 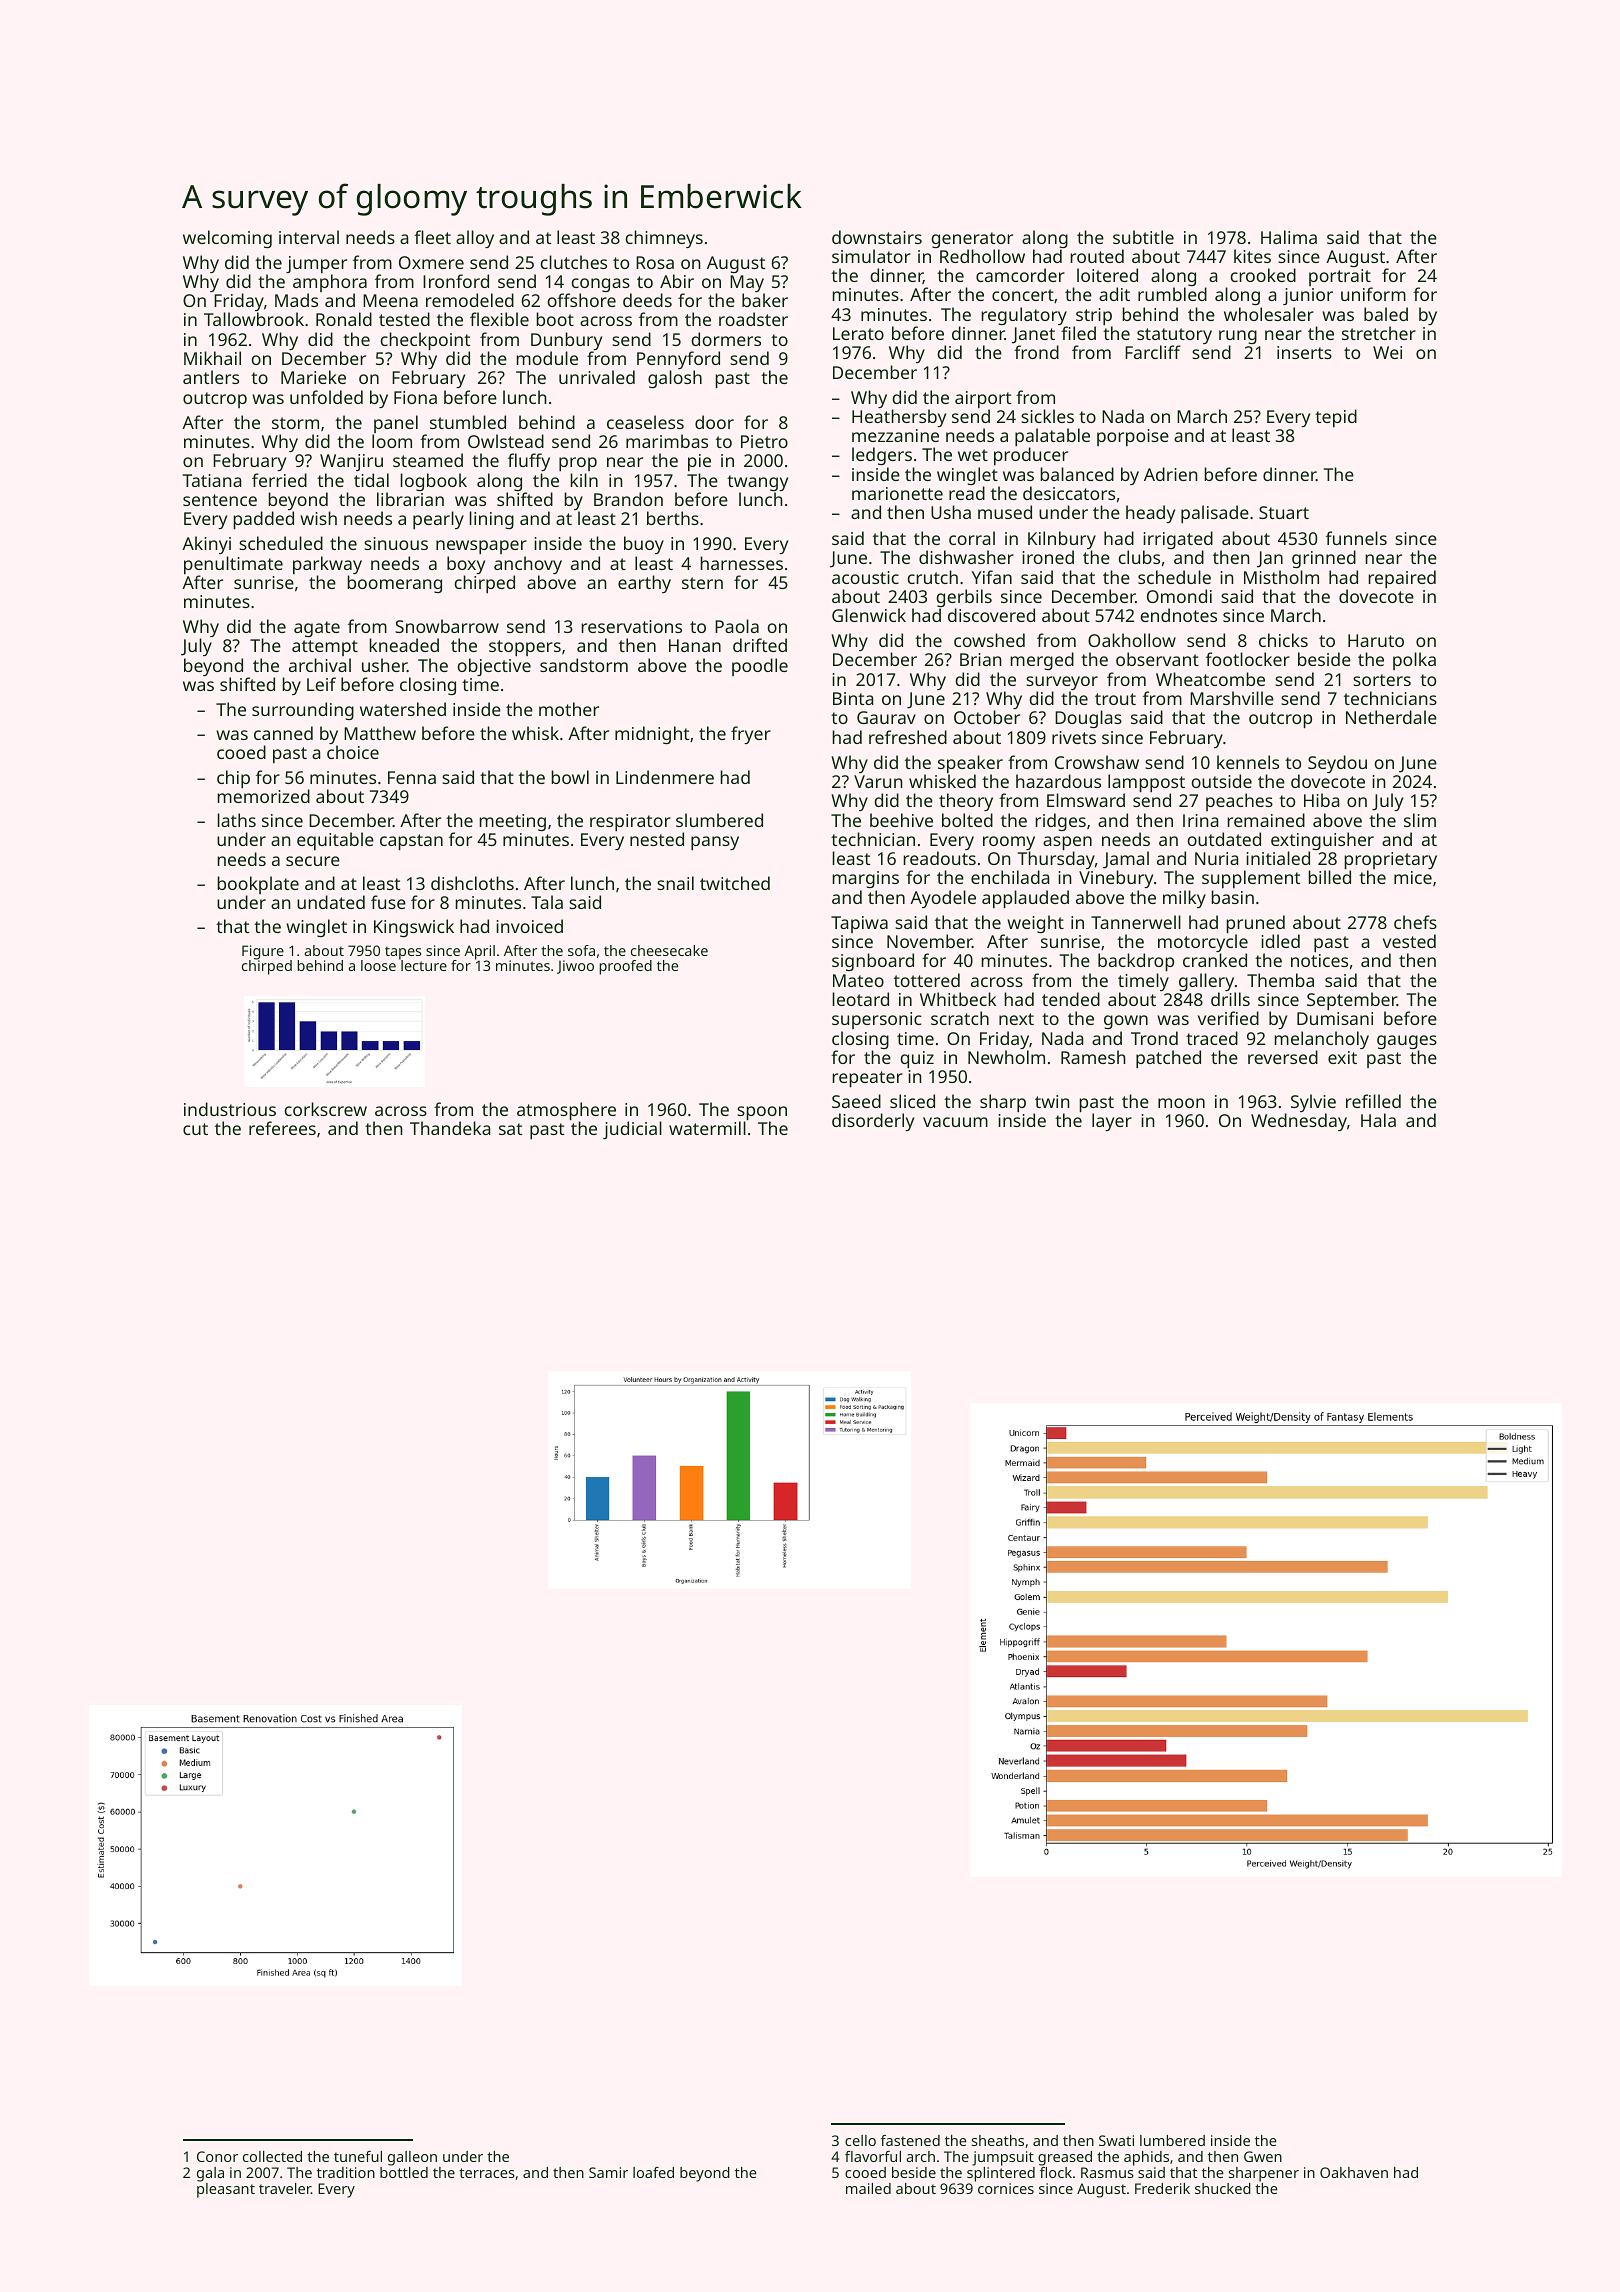 What do you see at coordinates (998, 2140) in the image?
I see `sheaths` at bounding box center [998, 2140].
